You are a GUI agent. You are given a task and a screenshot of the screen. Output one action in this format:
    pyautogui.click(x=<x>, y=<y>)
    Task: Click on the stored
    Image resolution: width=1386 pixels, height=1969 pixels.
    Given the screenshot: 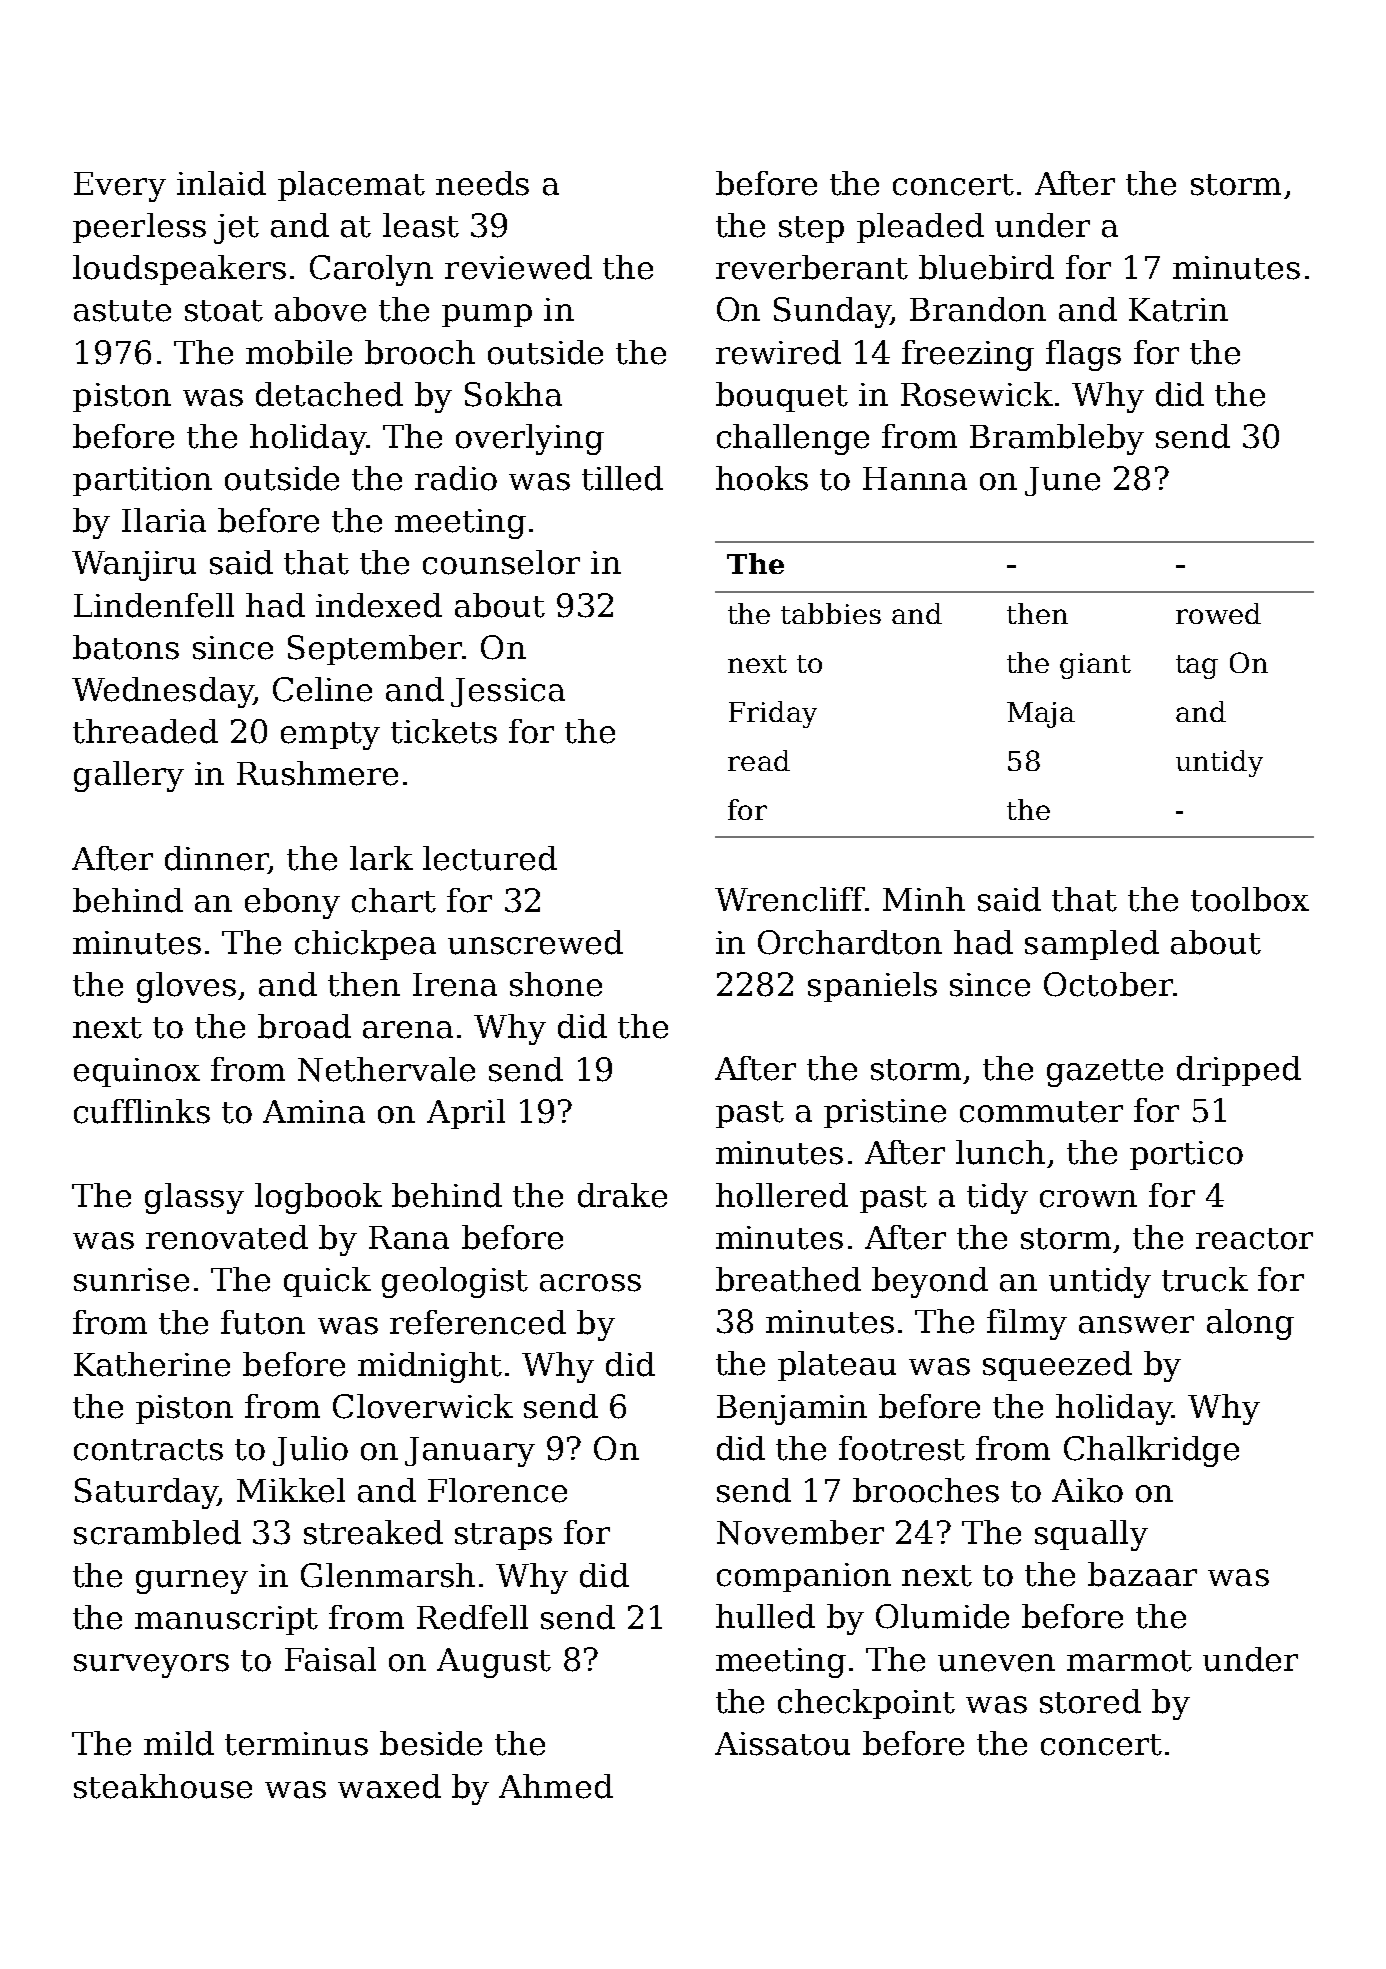 What is the action you would take?
    pyautogui.click(x=1090, y=1701)
